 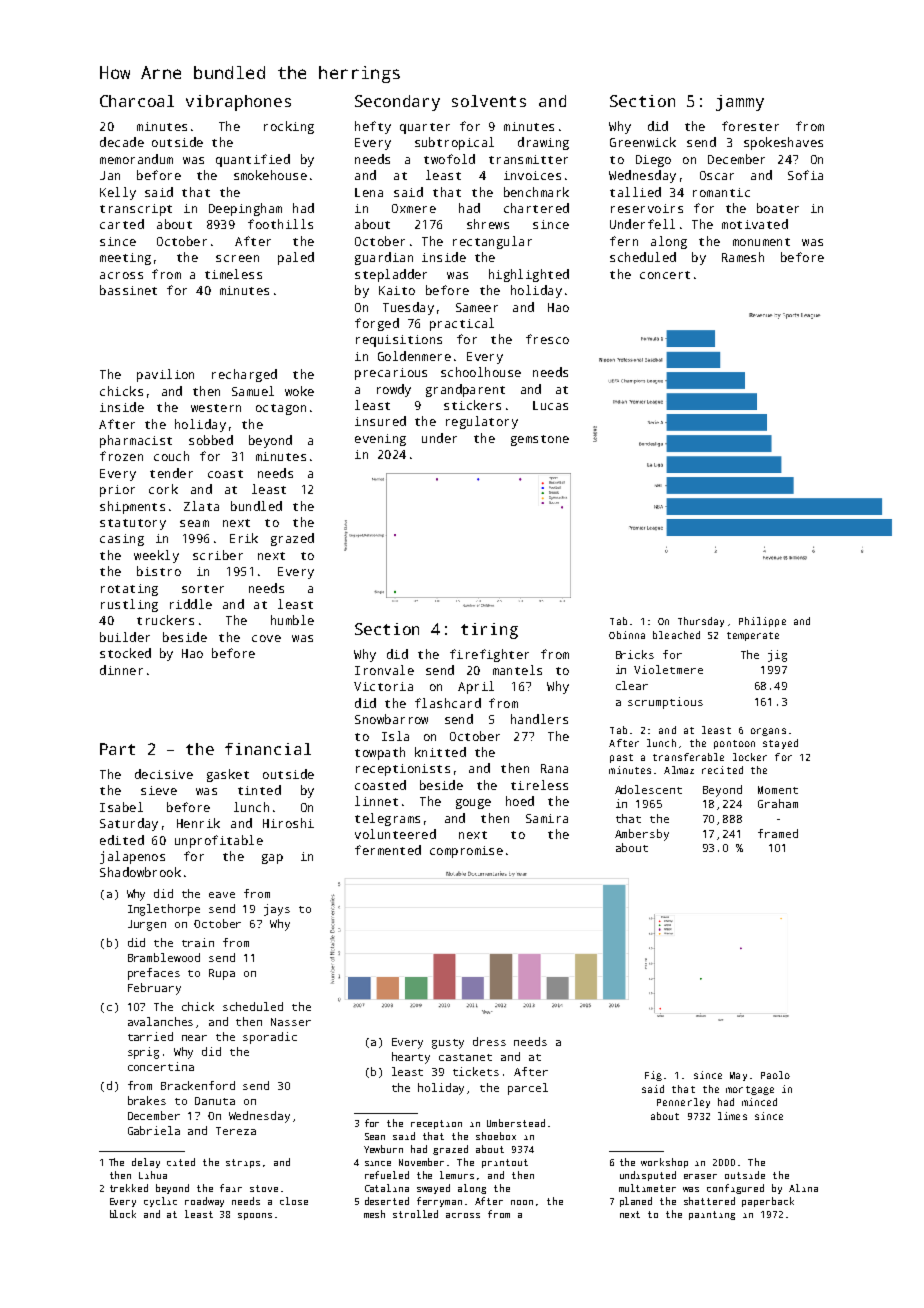 What do you see at coordinates (777, 656) in the screenshot?
I see `jig` at bounding box center [777, 656].
